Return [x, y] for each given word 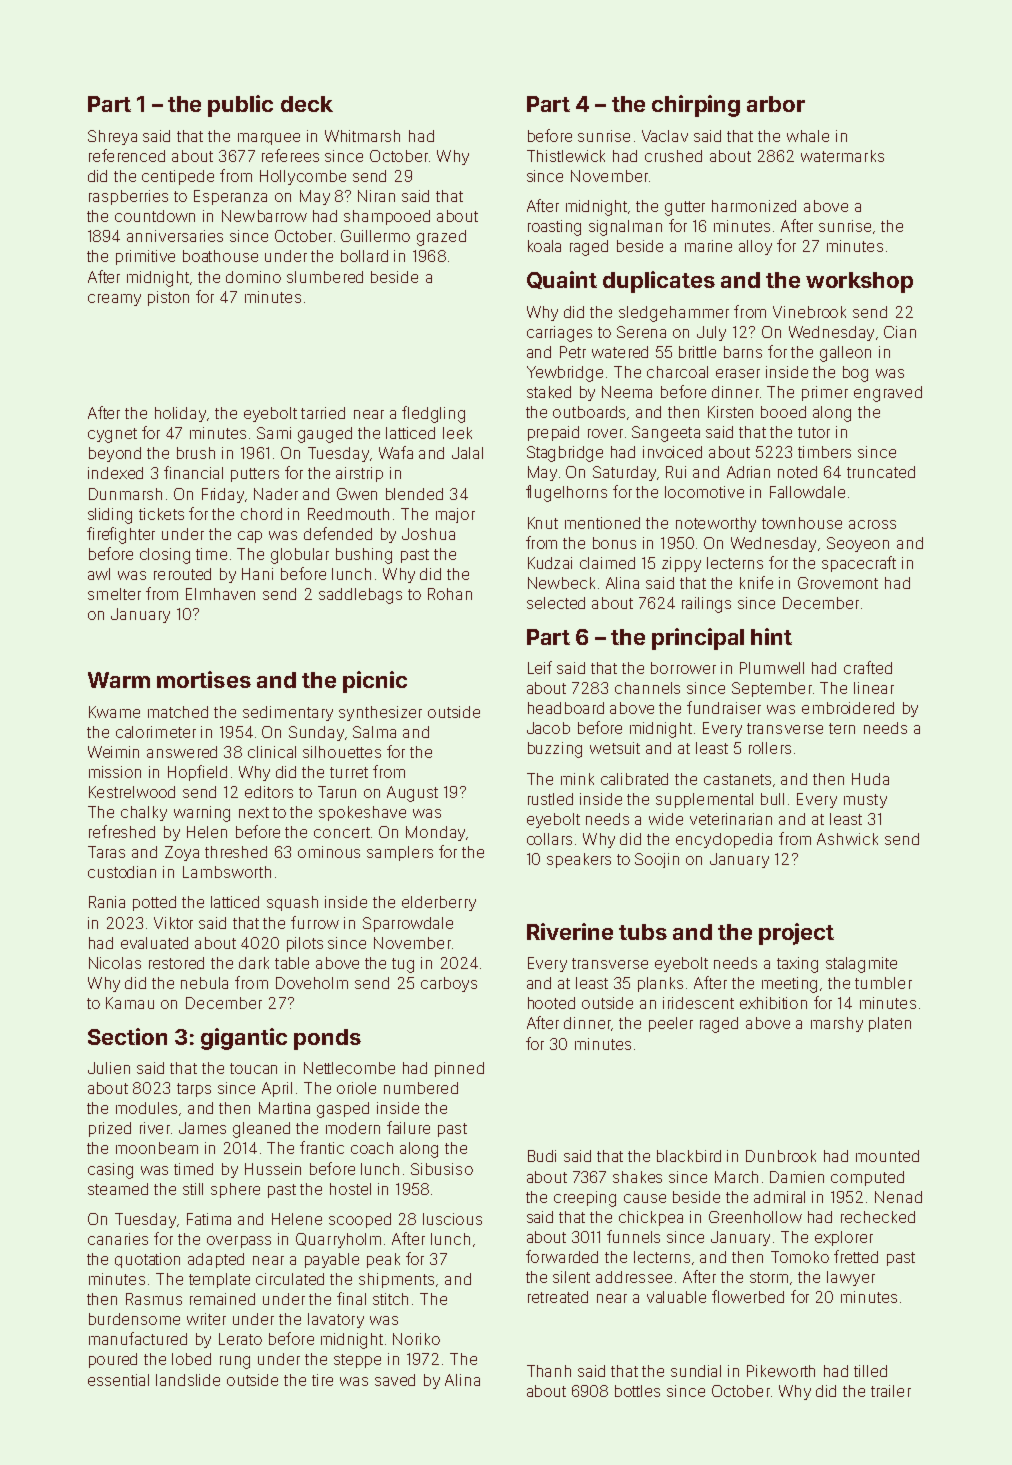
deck [307, 104]
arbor [776, 104]
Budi [542, 1156]
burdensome [134, 1319]
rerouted [182, 574]
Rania [107, 902]
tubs [643, 932]
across [872, 524]
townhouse [802, 523]
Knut [543, 523]
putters [255, 475]
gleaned [261, 1130]
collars [549, 839]
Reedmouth [348, 514]
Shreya [112, 137]
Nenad [898, 1197]
